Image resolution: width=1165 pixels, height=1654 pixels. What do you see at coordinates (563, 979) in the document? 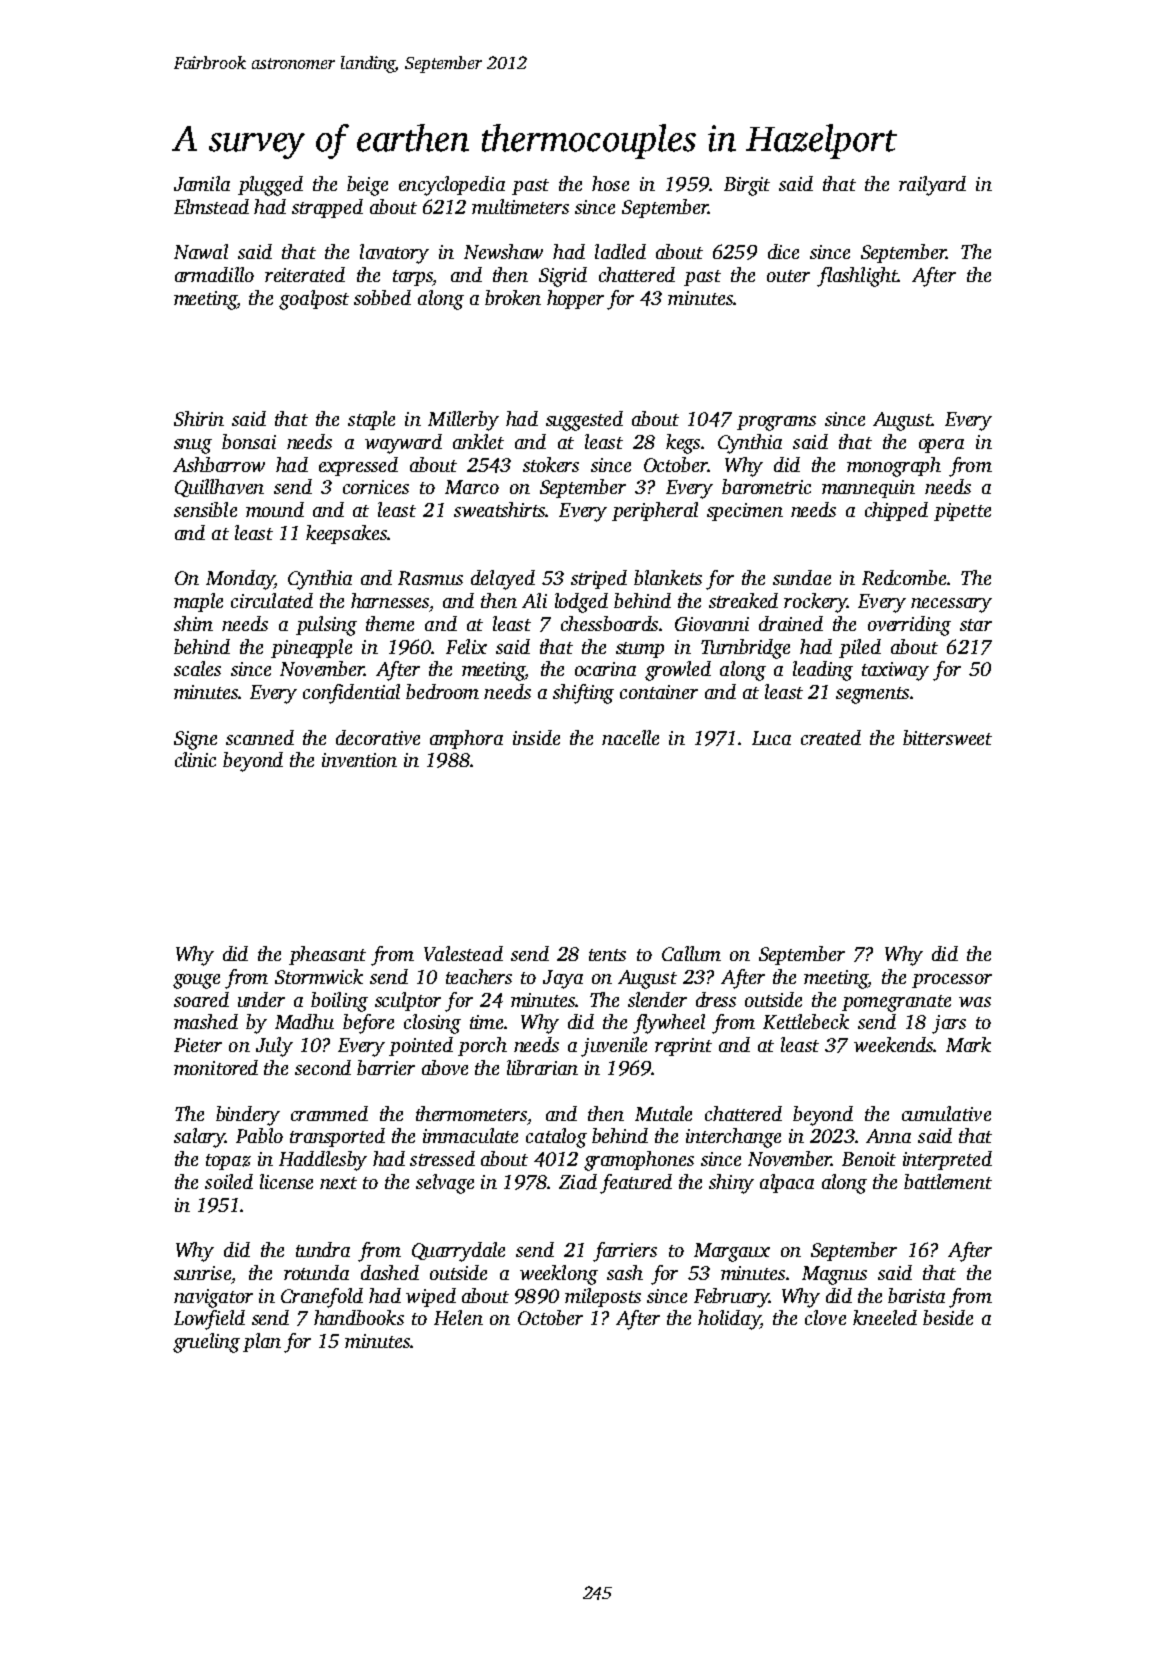
I see `Jaya` at bounding box center [563, 979].
